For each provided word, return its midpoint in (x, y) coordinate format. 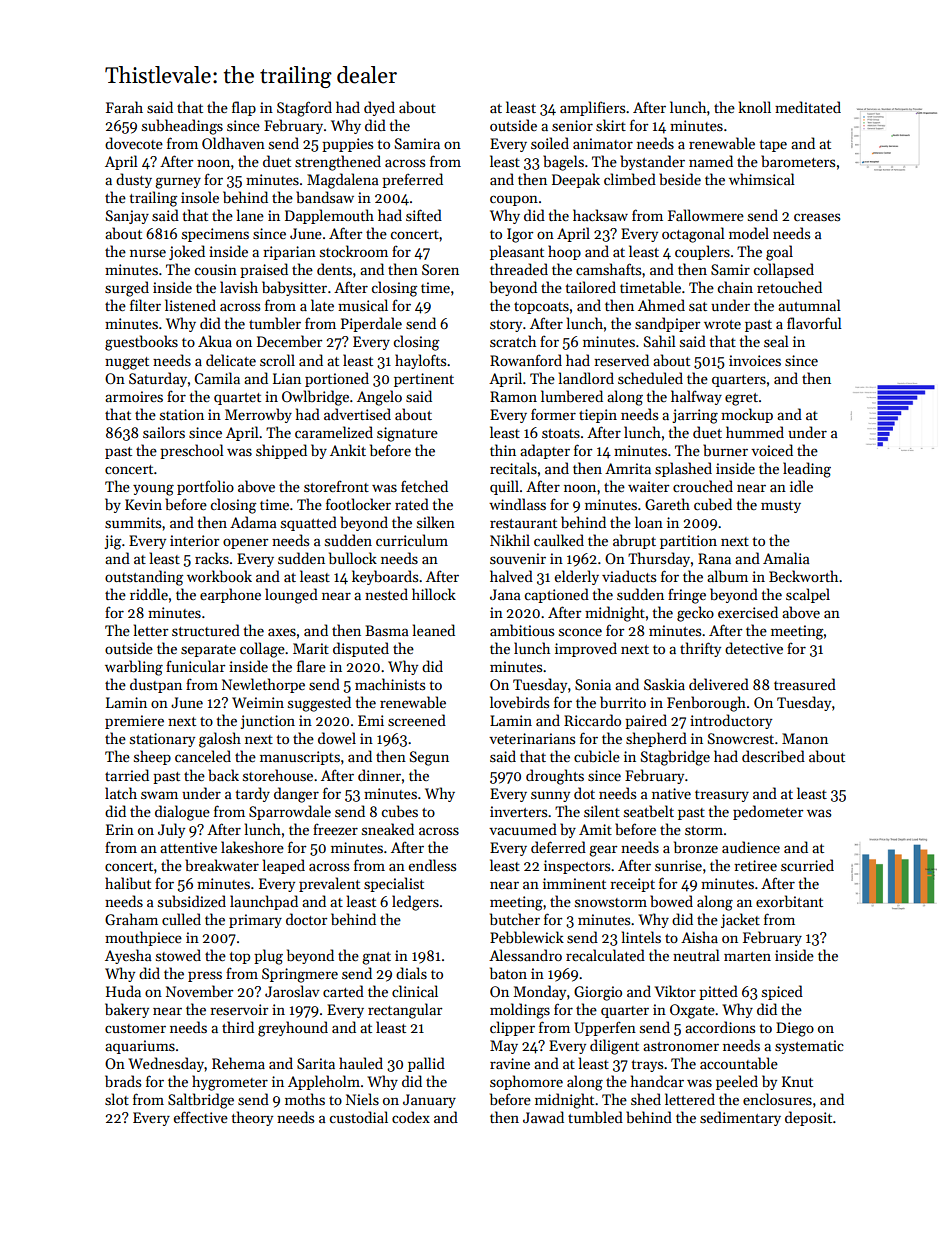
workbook (219, 576)
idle (801, 486)
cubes (400, 811)
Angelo (379, 398)
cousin (216, 269)
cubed (713, 504)
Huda (123, 991)
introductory (731, 721)
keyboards (385, 577)
